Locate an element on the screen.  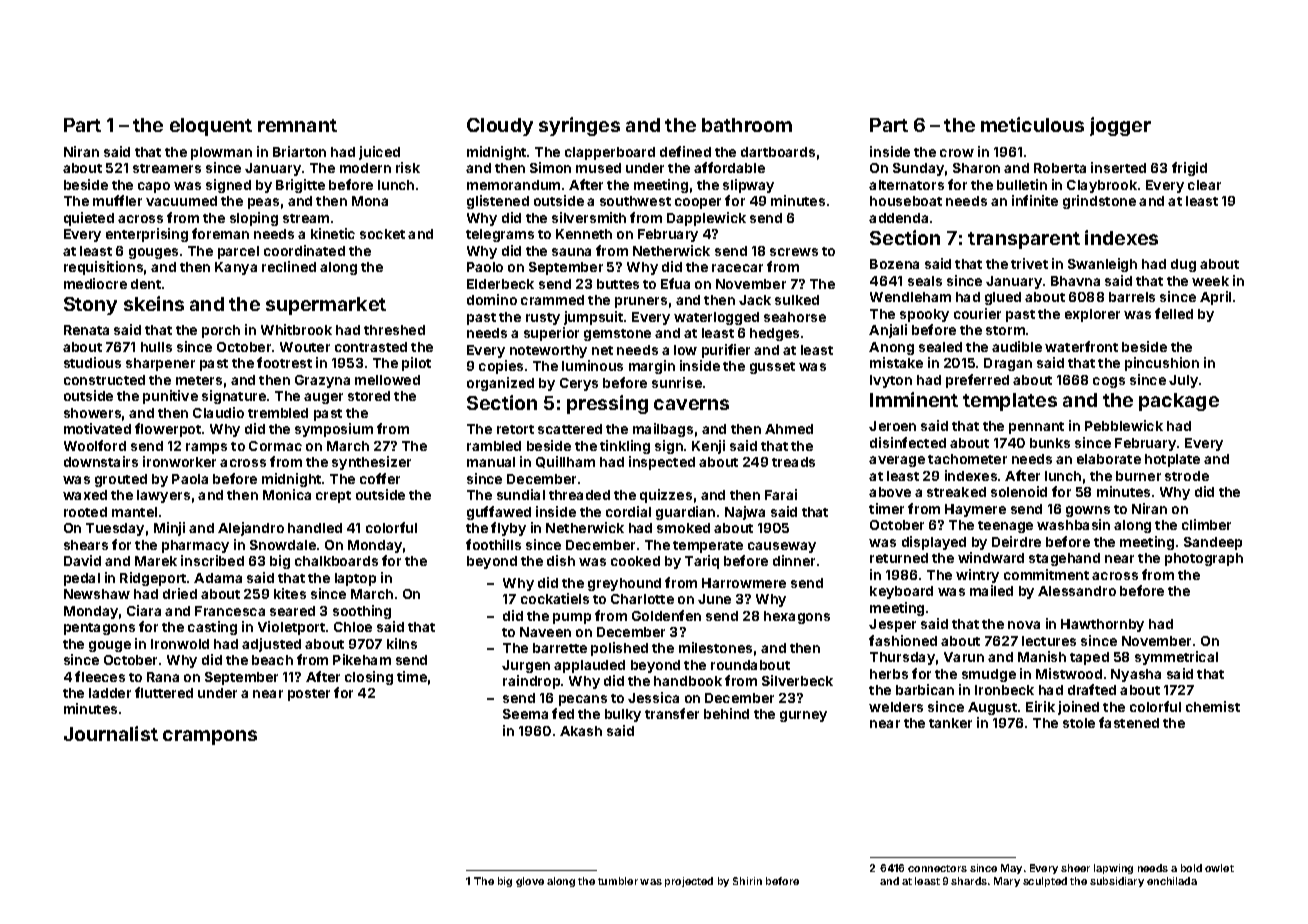
Mona is located at coordinates (370, 201).
